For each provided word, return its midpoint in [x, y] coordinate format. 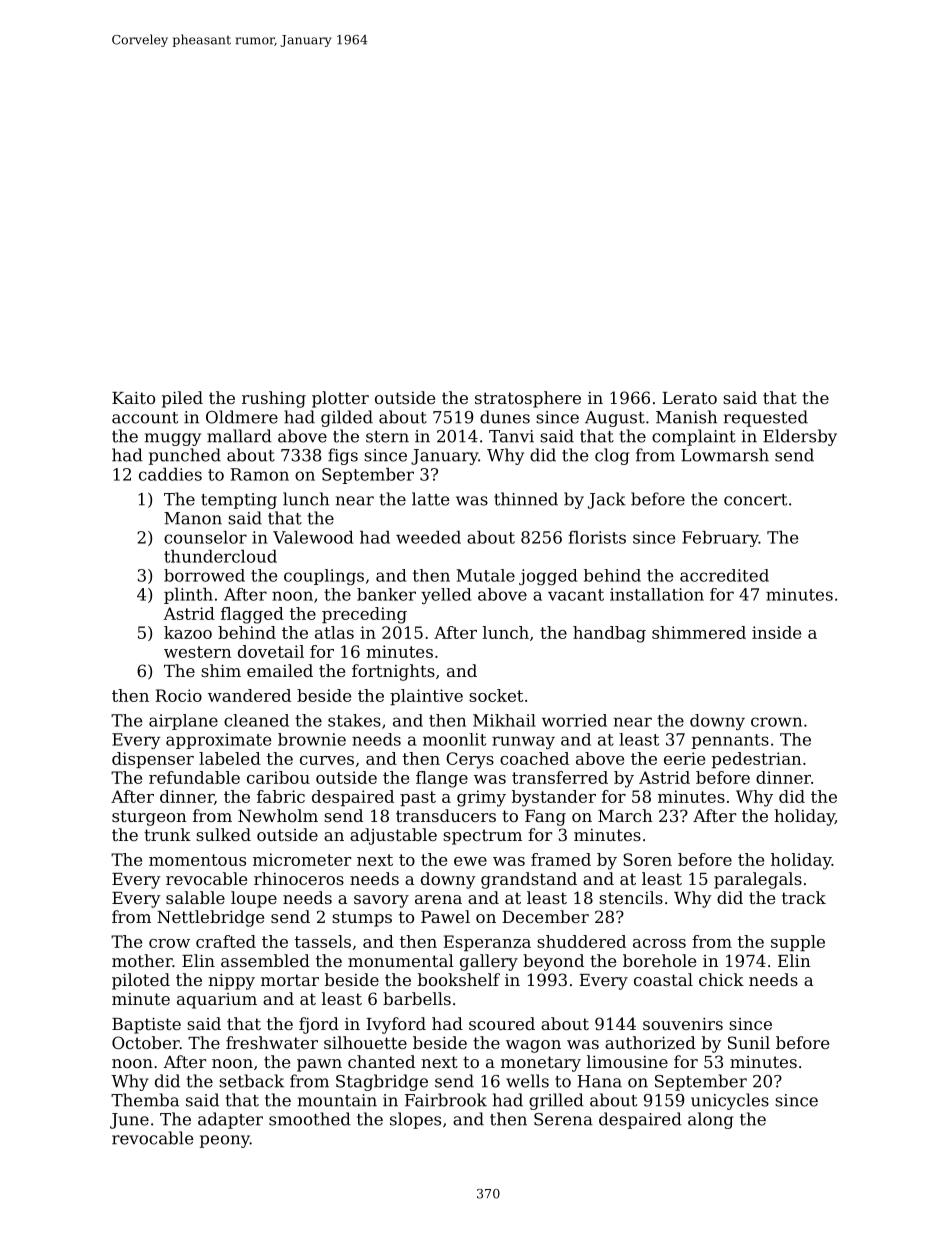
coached [534, 758]
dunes [505, 417]
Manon [193, 518]
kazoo [188, 632]
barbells [417, 998]
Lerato [689, 398]
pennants [730, 741]
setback [251, 1081]
